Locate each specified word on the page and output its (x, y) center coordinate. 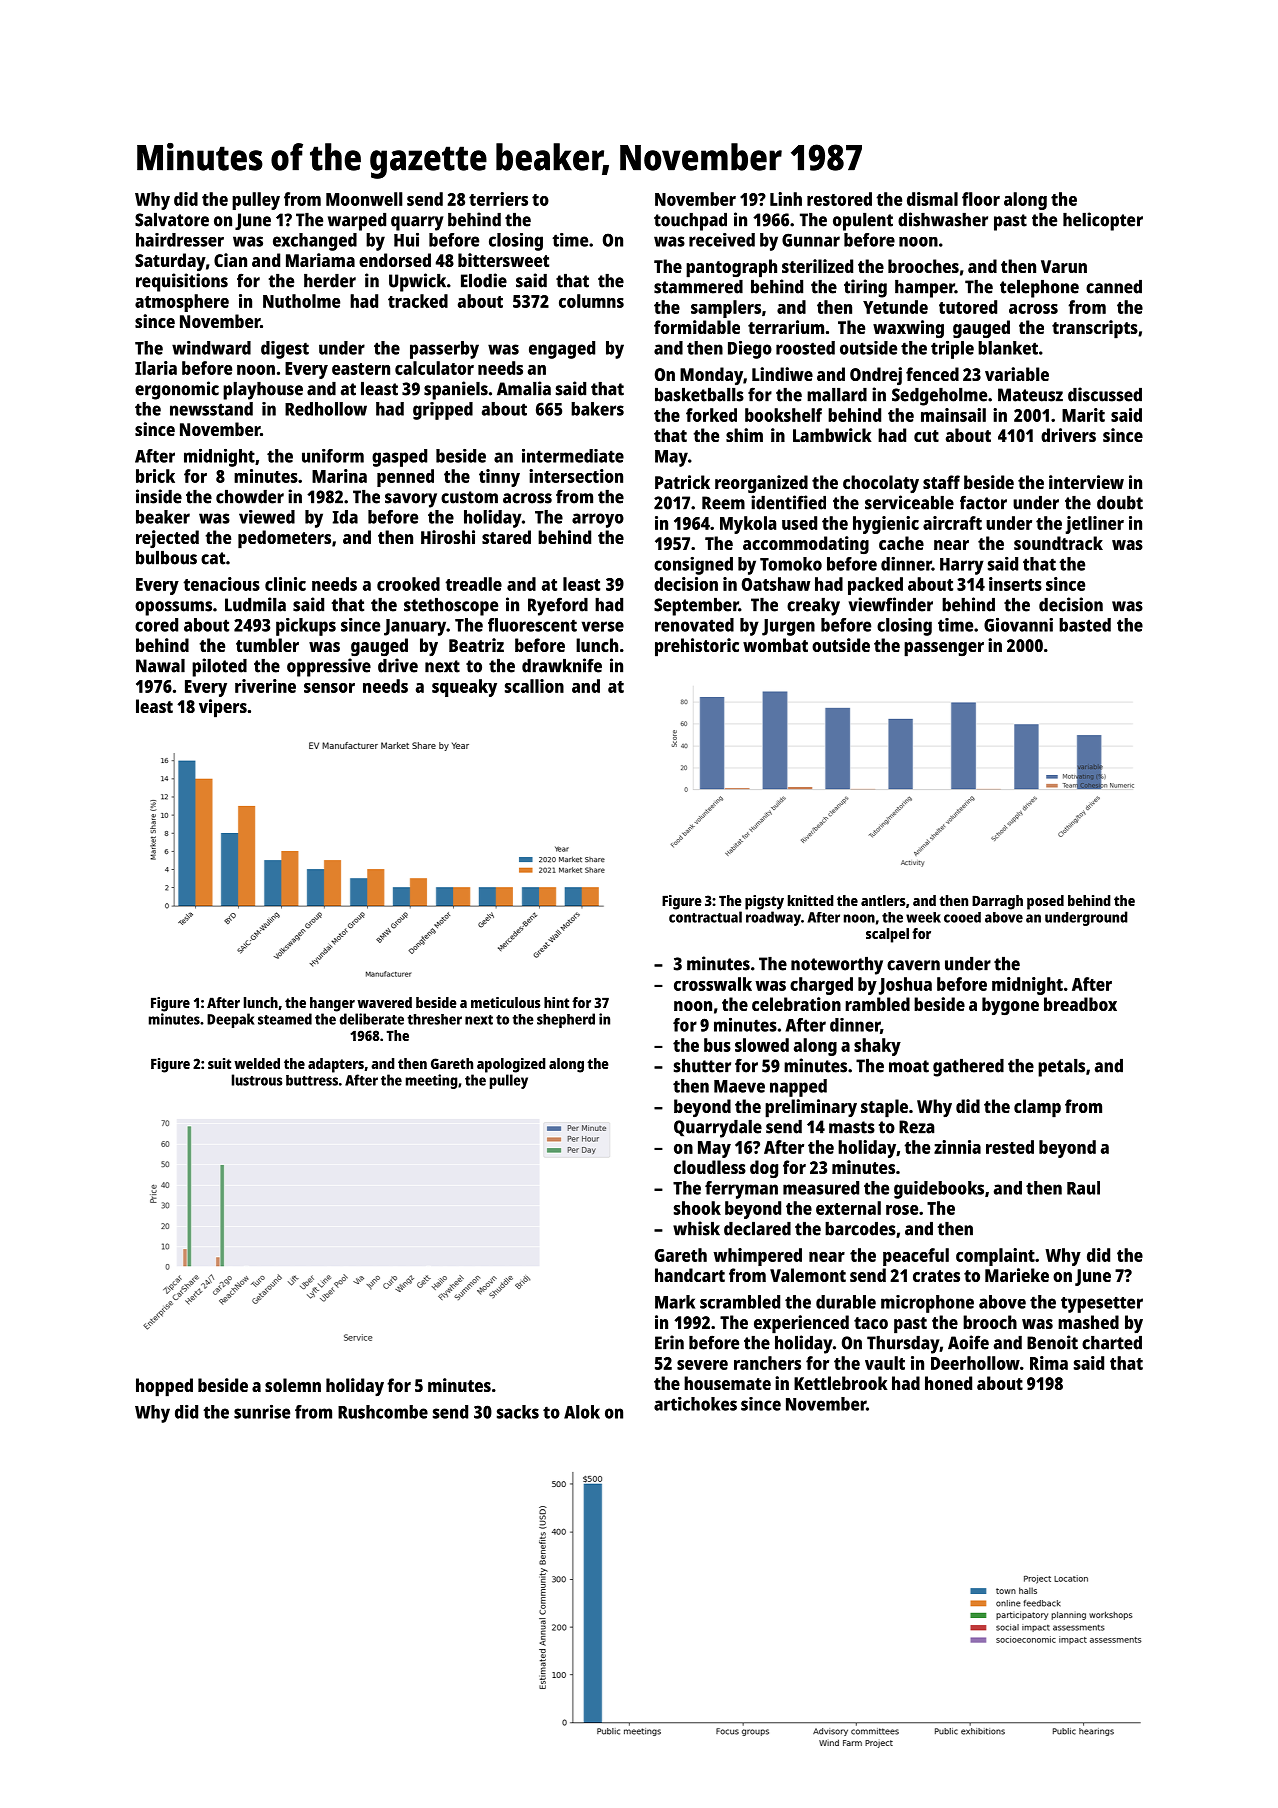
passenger (944, 649)
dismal (932, 199)
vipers (223, 708)
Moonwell (364, 199)
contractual (705, 917)
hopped (164, 1387)
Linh (786, 199)
